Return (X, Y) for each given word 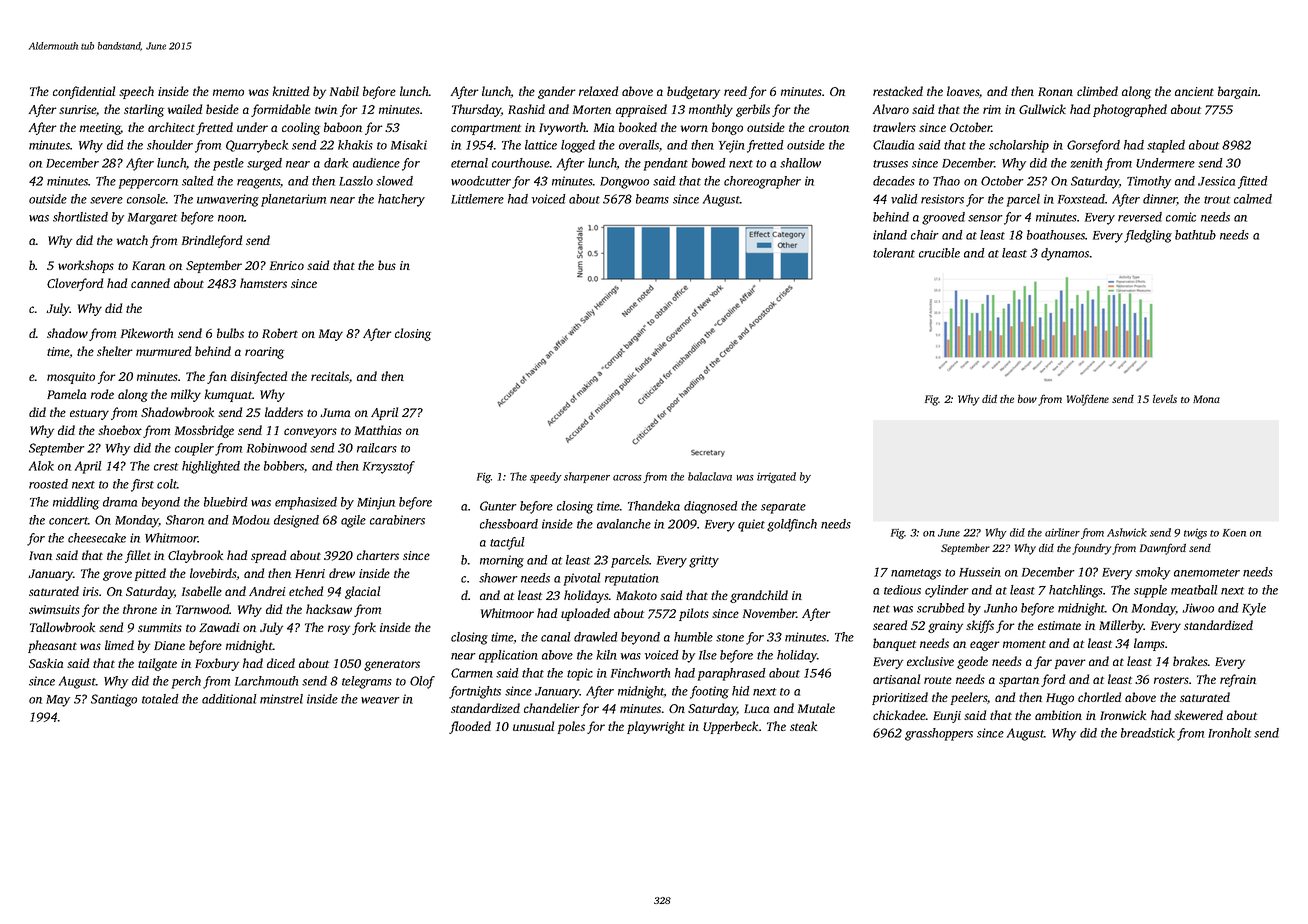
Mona (1206, 399)
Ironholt (1229, 733)
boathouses (1056, 235)
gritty (704, 561)
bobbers (284, 466)
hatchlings (1076, 591)
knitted (290, 91)
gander (557, 92)
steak (803, 726)
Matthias (378, 430)
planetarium (293, 200)
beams (652, 199)
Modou (251, 520)
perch (186, 682)
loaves (963, 91)
